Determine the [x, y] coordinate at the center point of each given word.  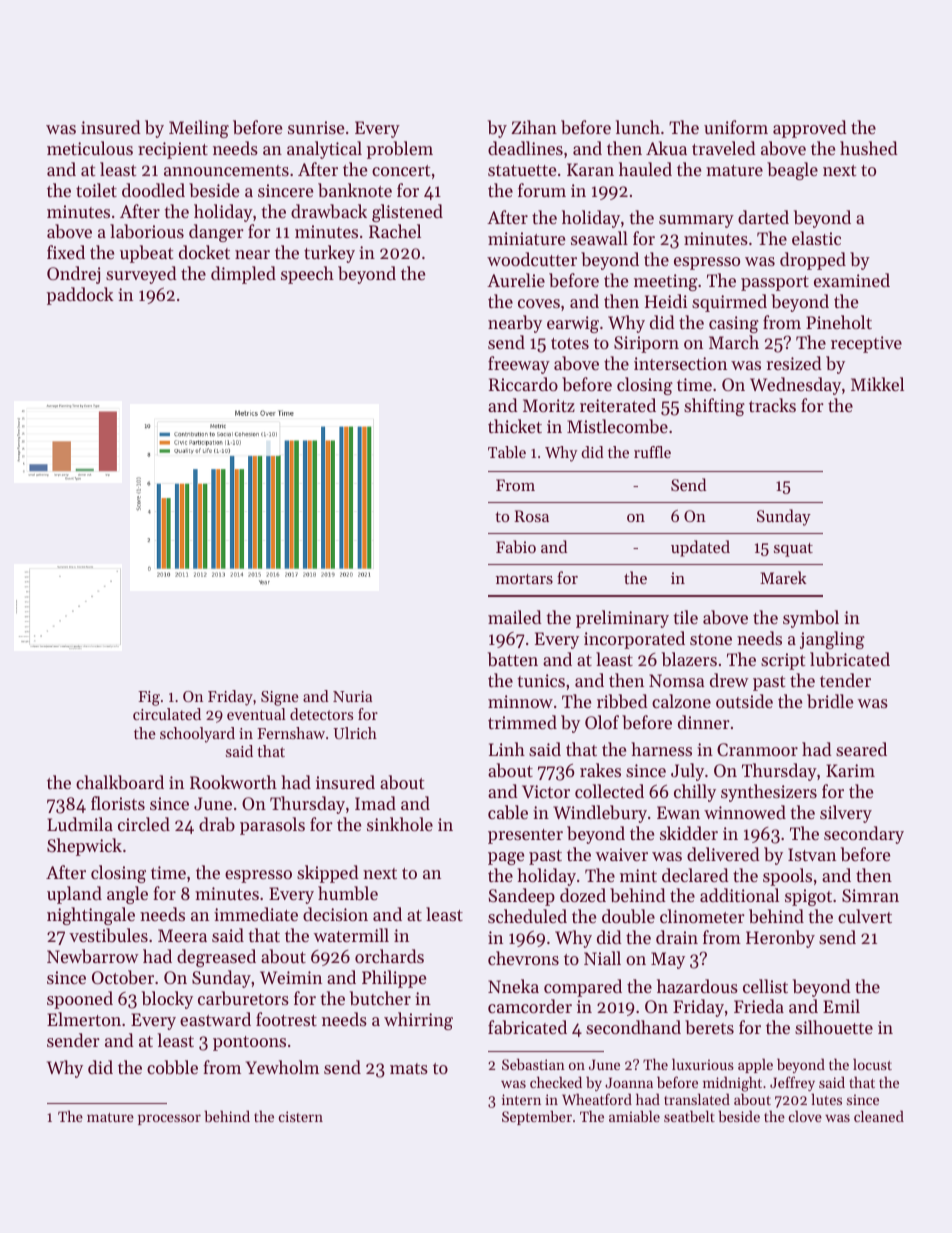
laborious [147, 231]
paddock [80, 296]
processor [169, 1119]
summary [696, 221]
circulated [167, 714]
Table [507, 452]
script [783, 661]
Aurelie [516, 280]
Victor [546, 791]
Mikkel [877, 384]
